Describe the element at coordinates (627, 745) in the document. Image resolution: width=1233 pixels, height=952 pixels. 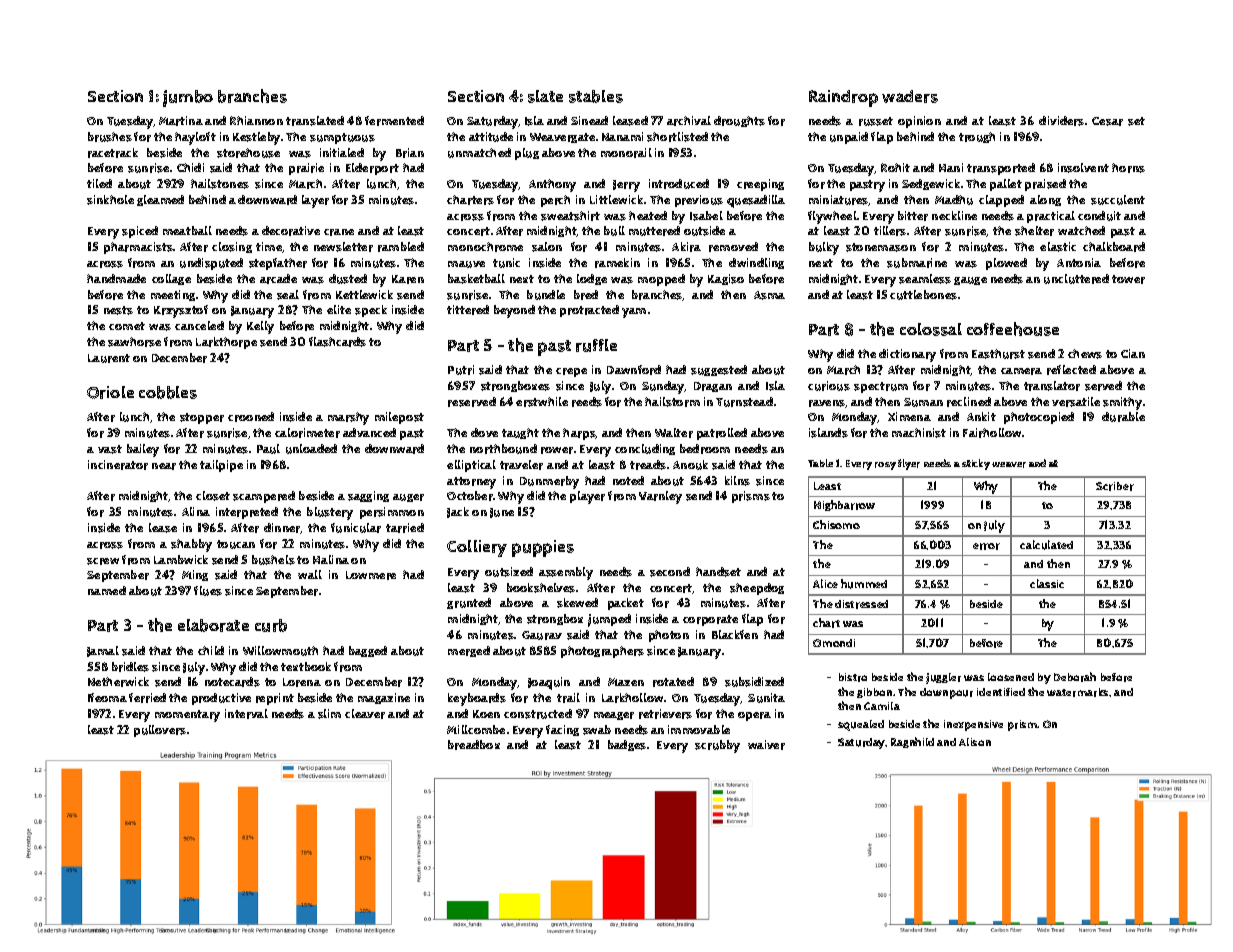
I see `badges` at that location.
